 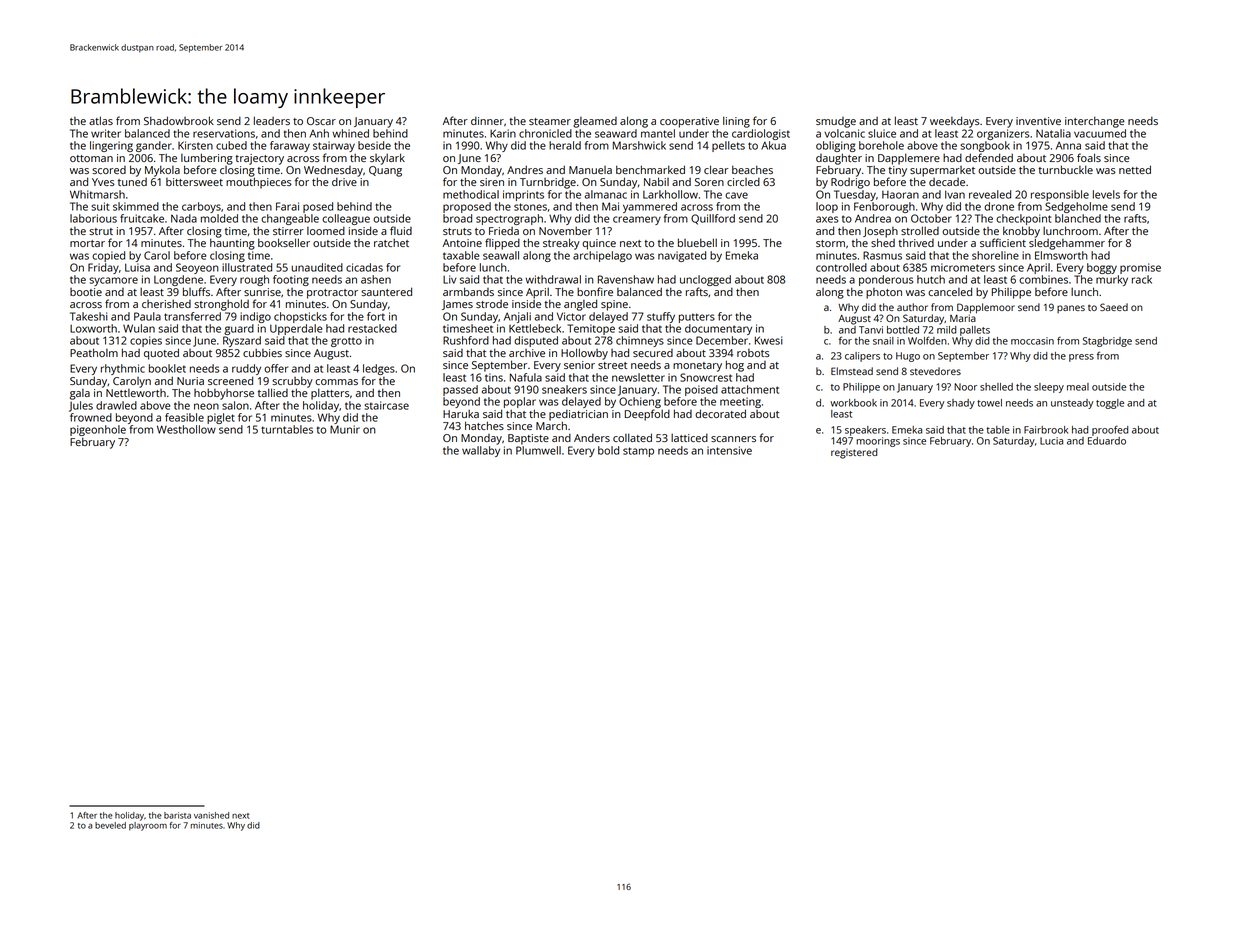 I want to click on stamp, so click(x=638, y=452).
